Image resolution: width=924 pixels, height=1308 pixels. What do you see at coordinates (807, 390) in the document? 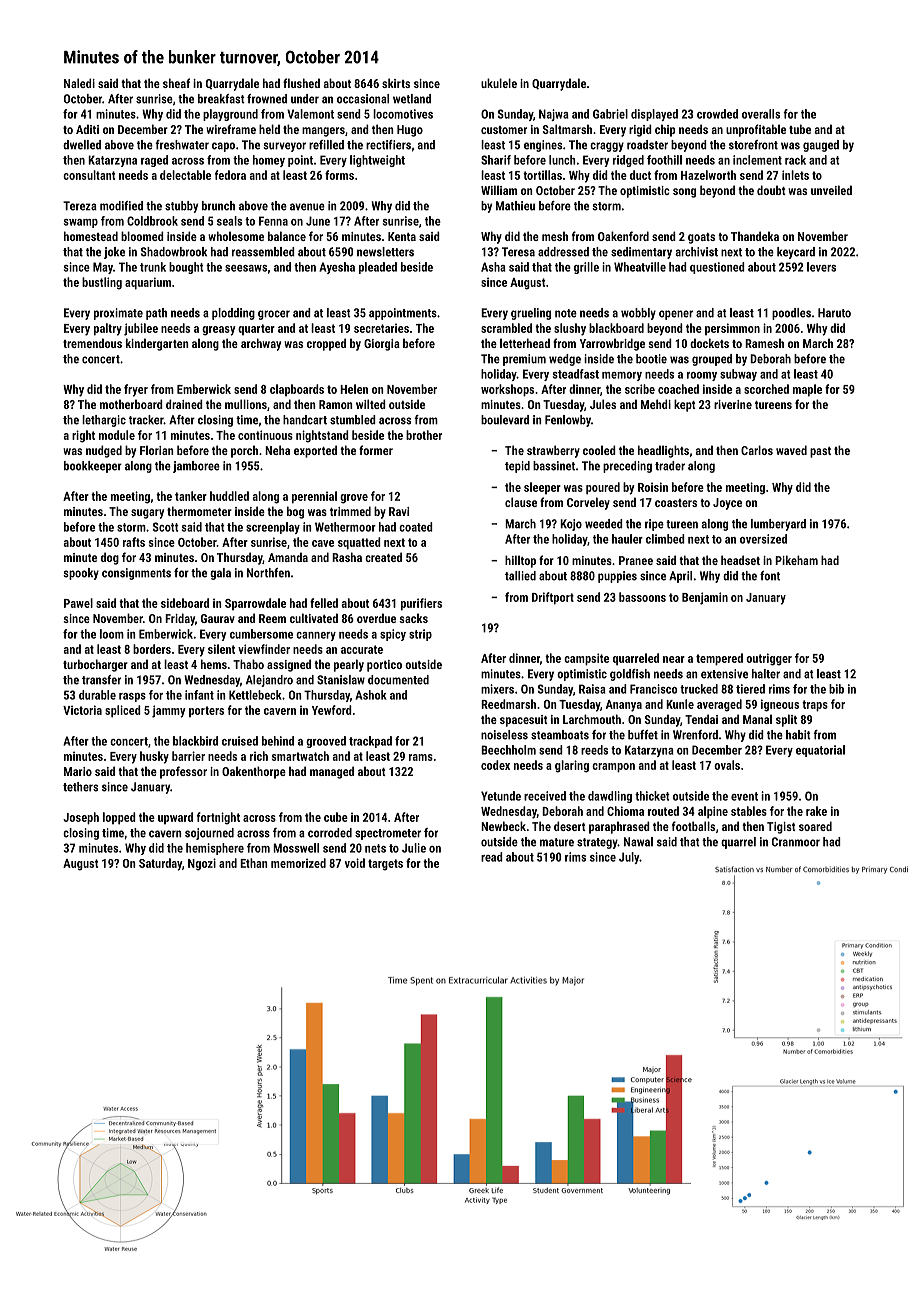
I see `maple` at bounding box center [807, 390].
